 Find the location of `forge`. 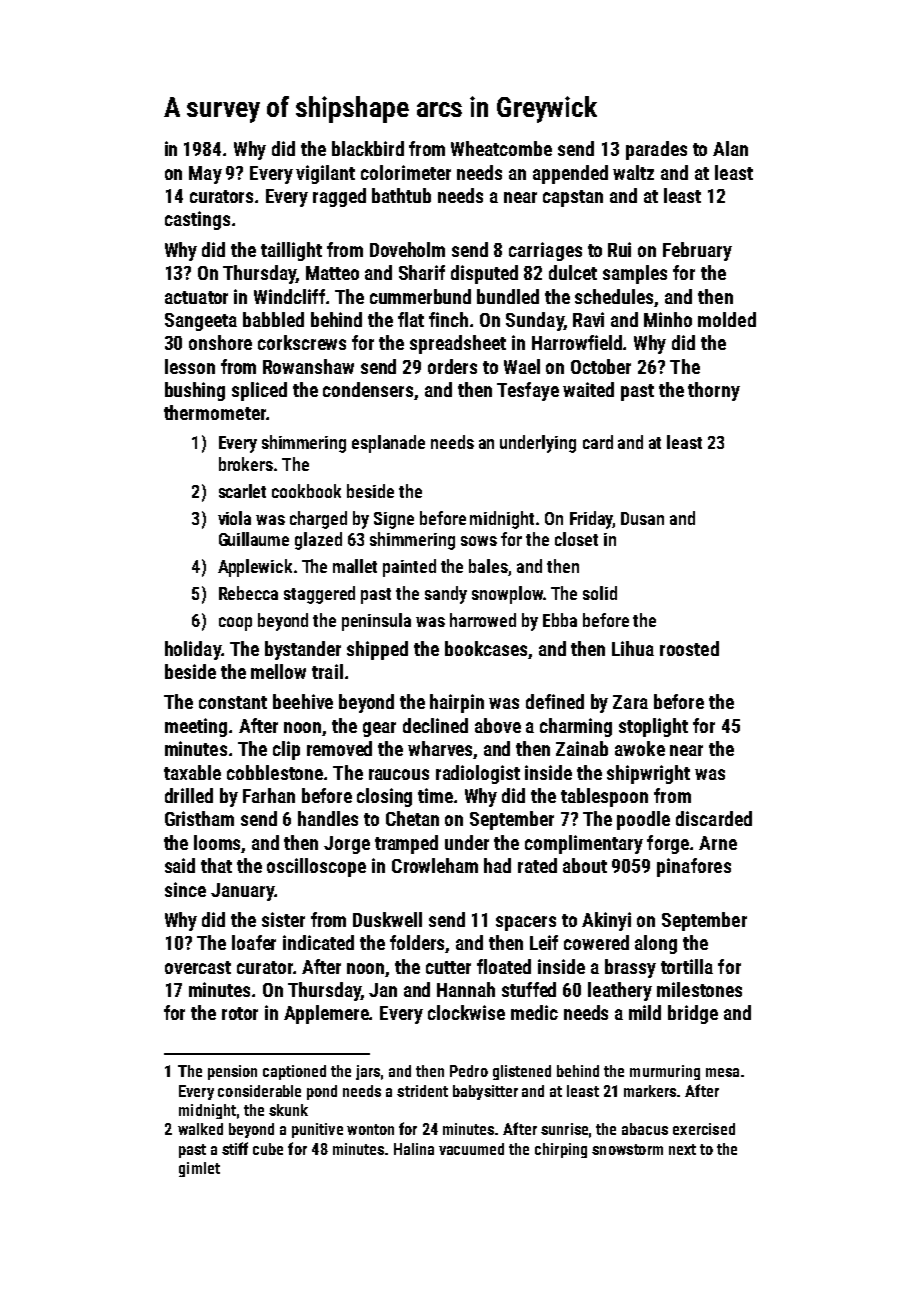

forge is located at coordinates (668, 844).
